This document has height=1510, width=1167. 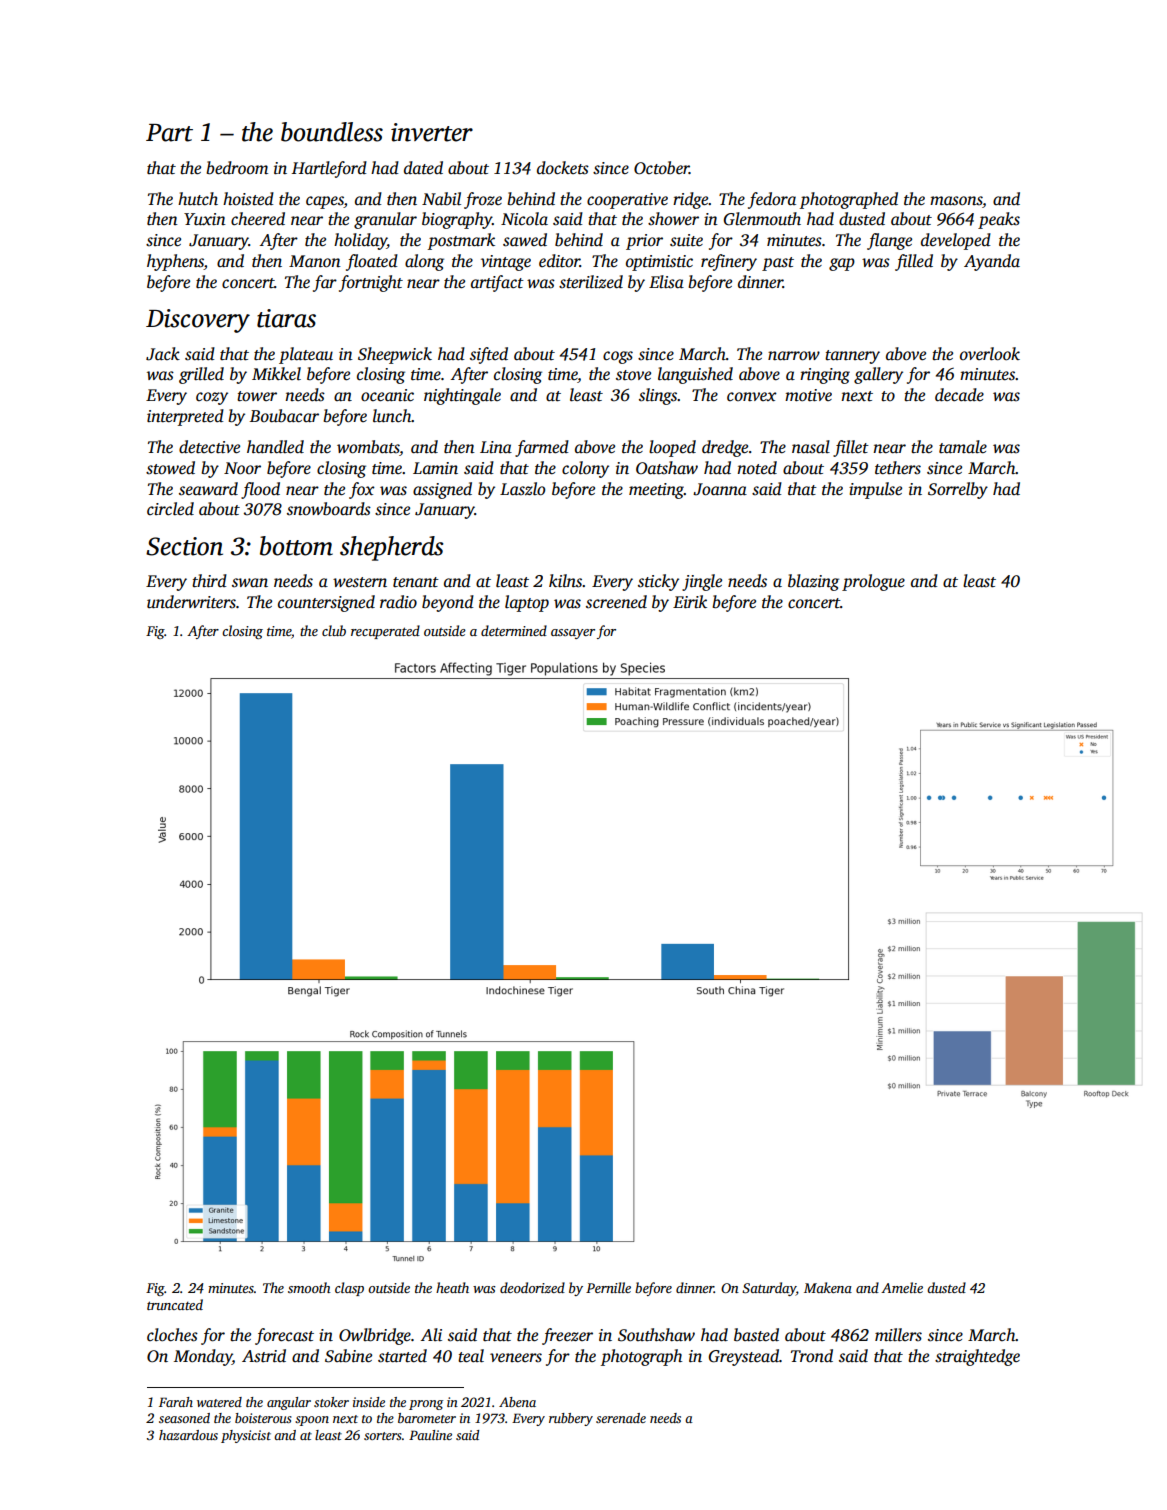 What do you see at coordinates (205, 219) in the document?
I see `Yuxin` at bounding box center [205, 219].
